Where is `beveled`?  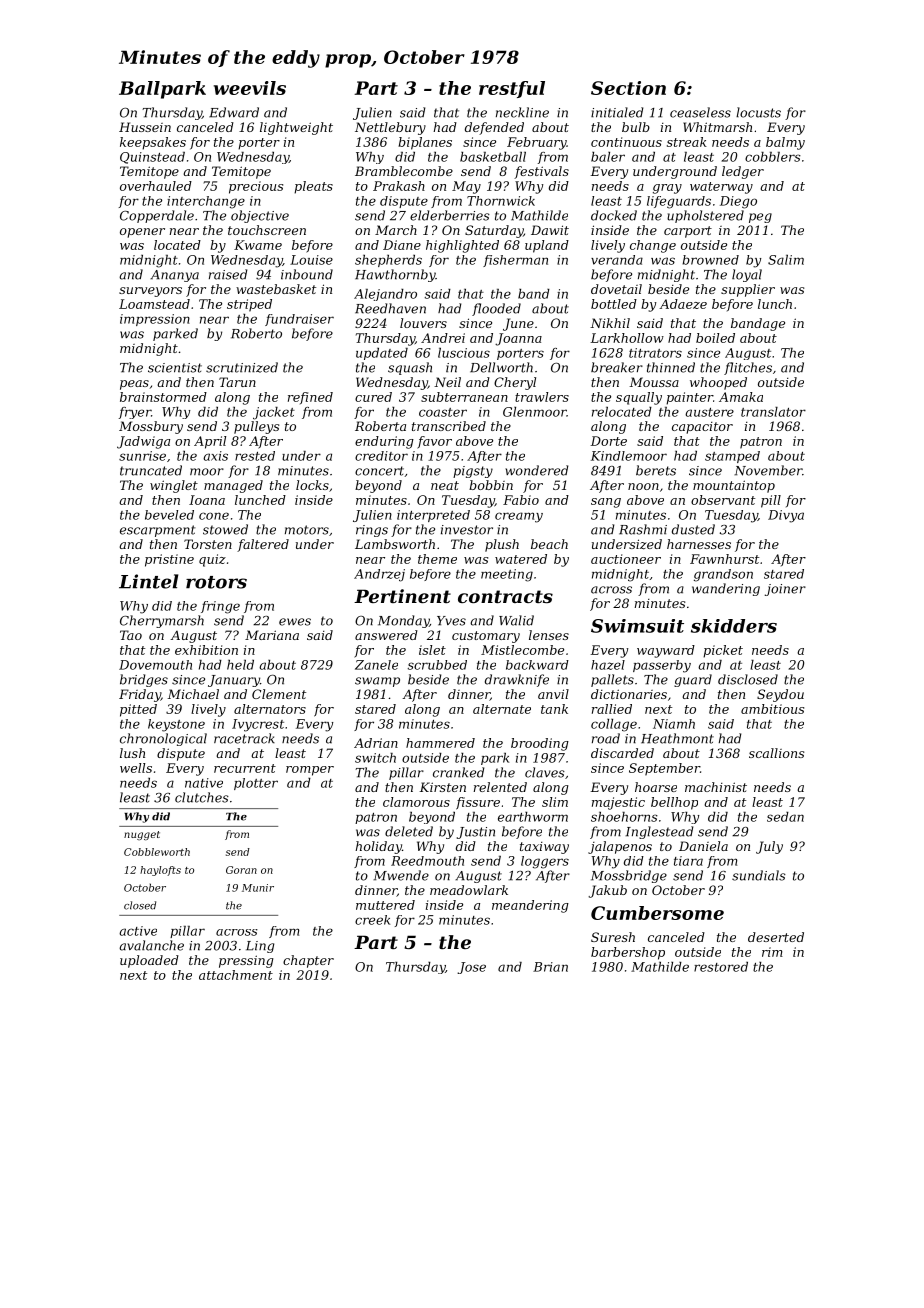 beveled is located at coordinates (169, 515).
